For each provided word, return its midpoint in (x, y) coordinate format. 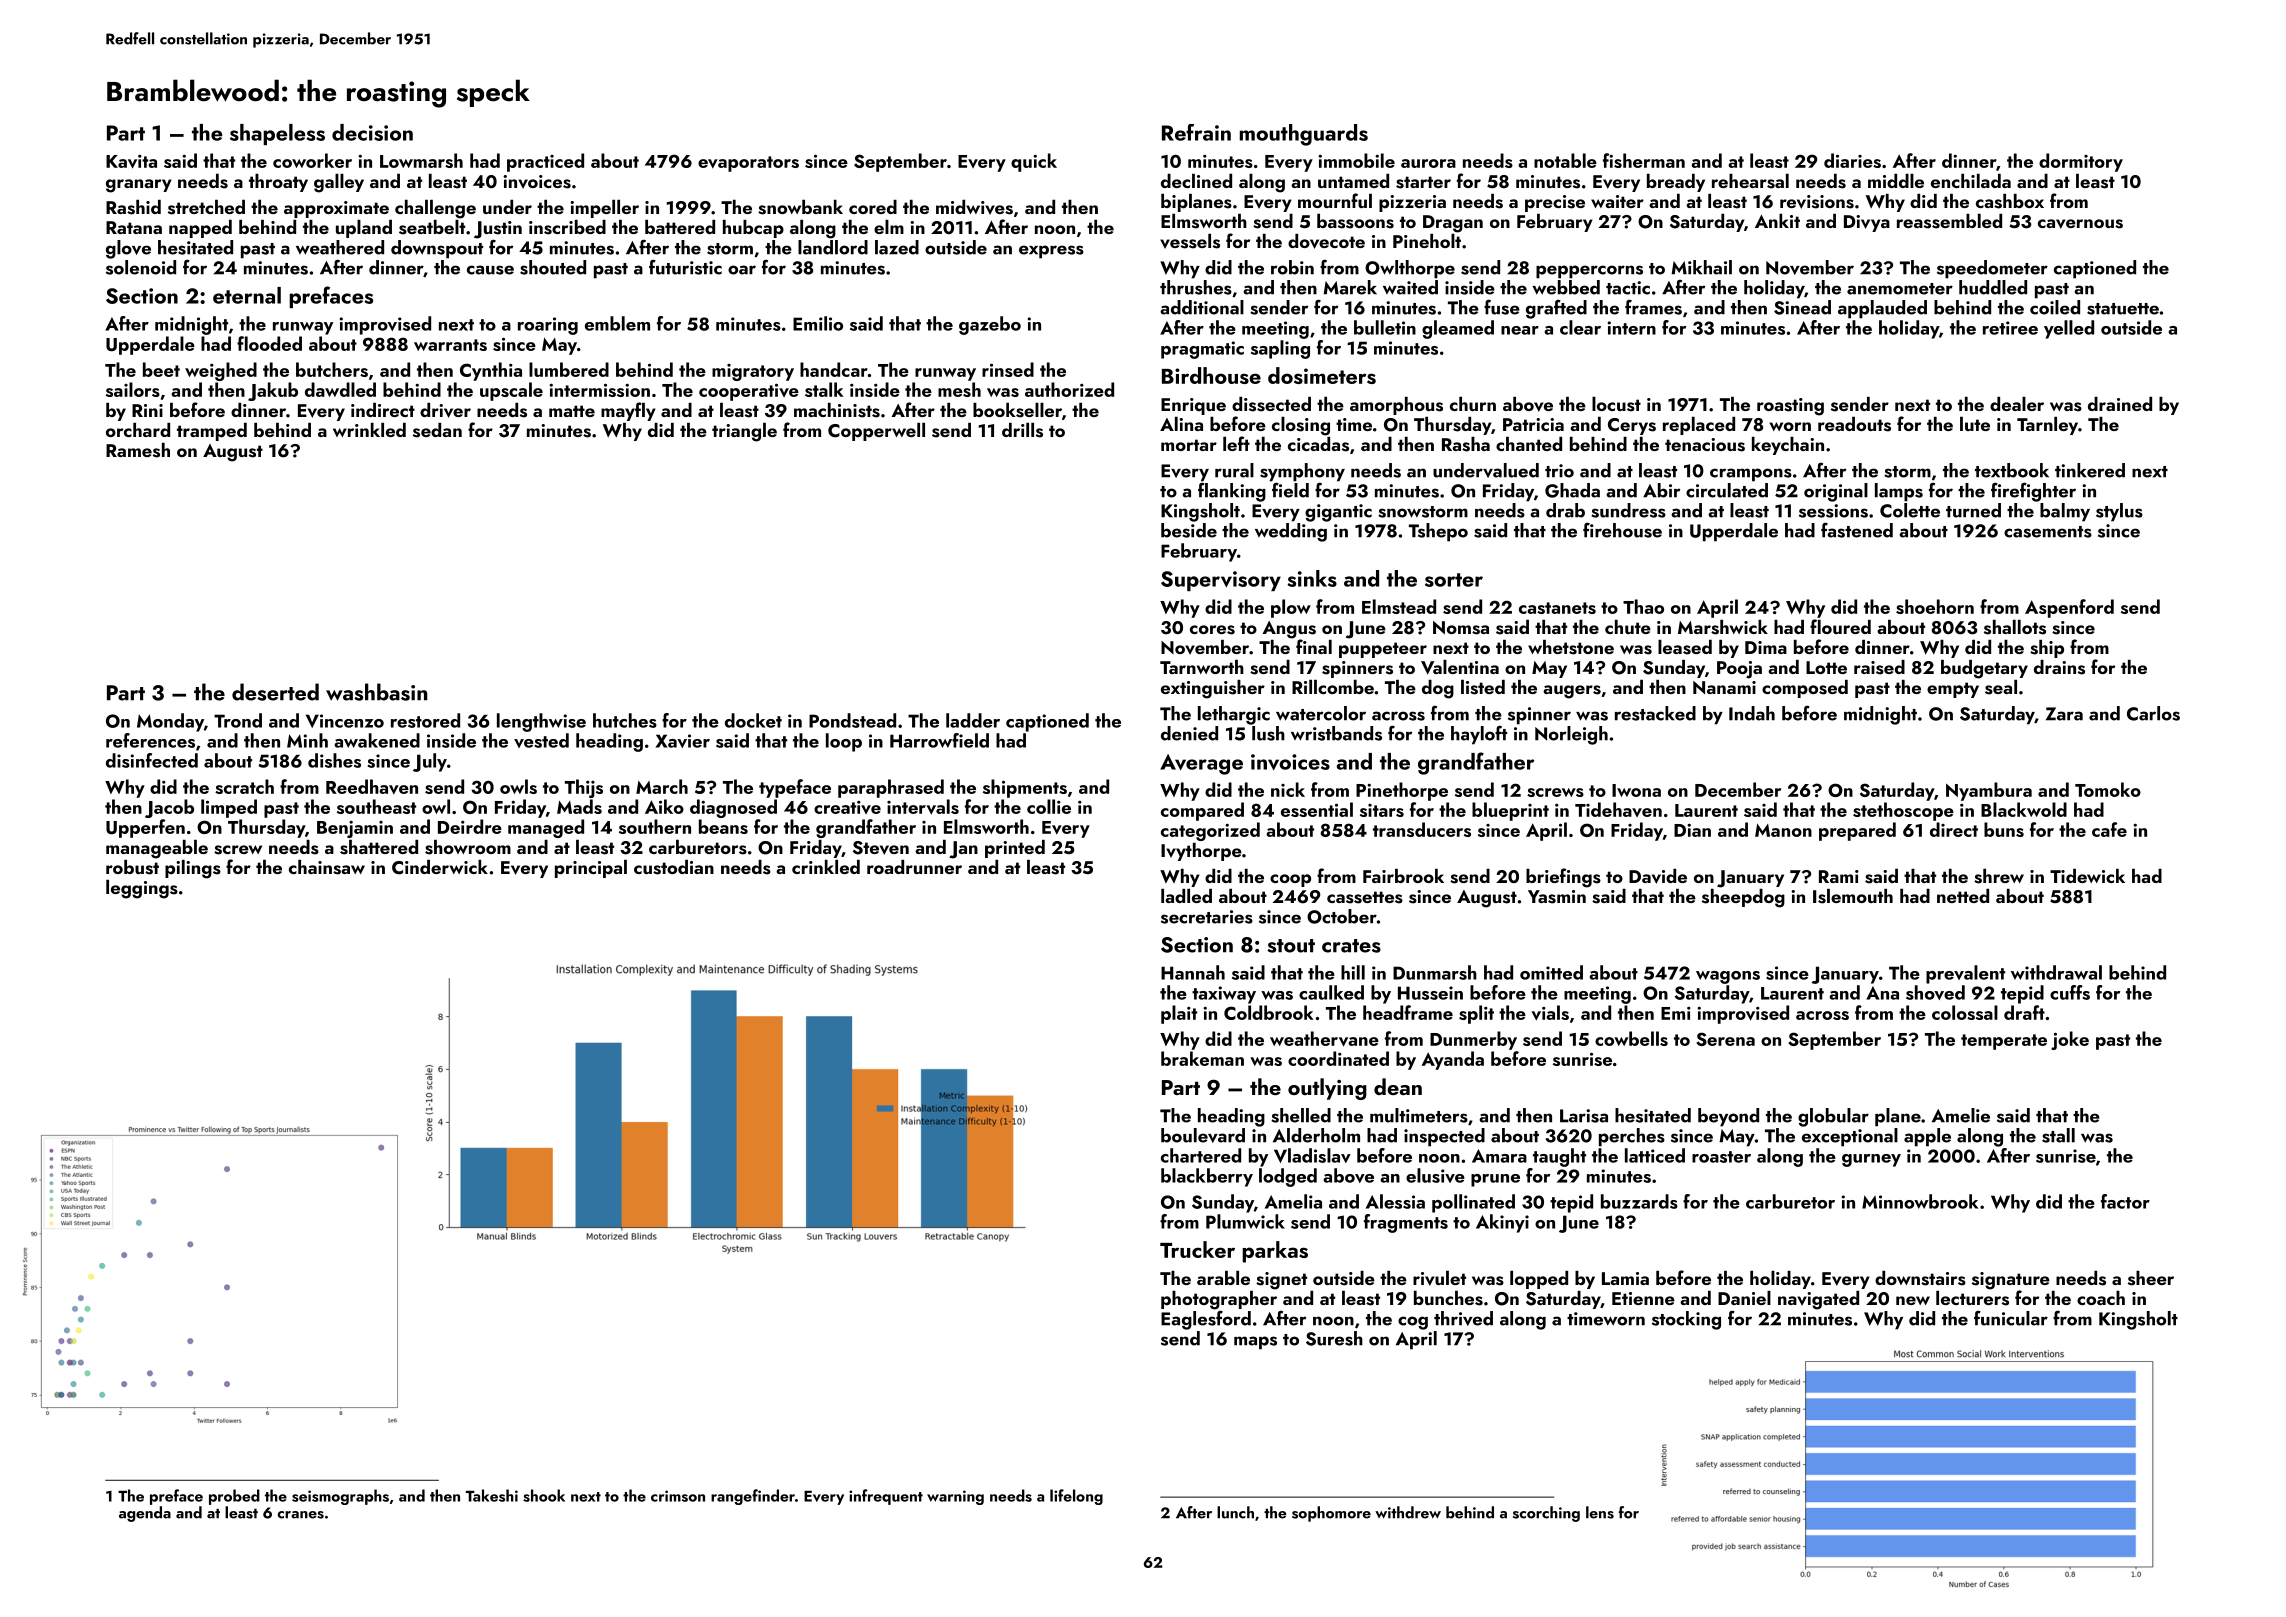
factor (2125, 1201)
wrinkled (369, 430)
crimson (678, 1496)
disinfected (152, 760)
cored (873, 207)
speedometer (1992, 269)
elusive (1435, 1175)
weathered (340, 247)
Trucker (1197, 1249)
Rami (1839, 876)
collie (1049, 806)
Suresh (1334, 1338)
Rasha (1466, 444)
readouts (1854, 424)
